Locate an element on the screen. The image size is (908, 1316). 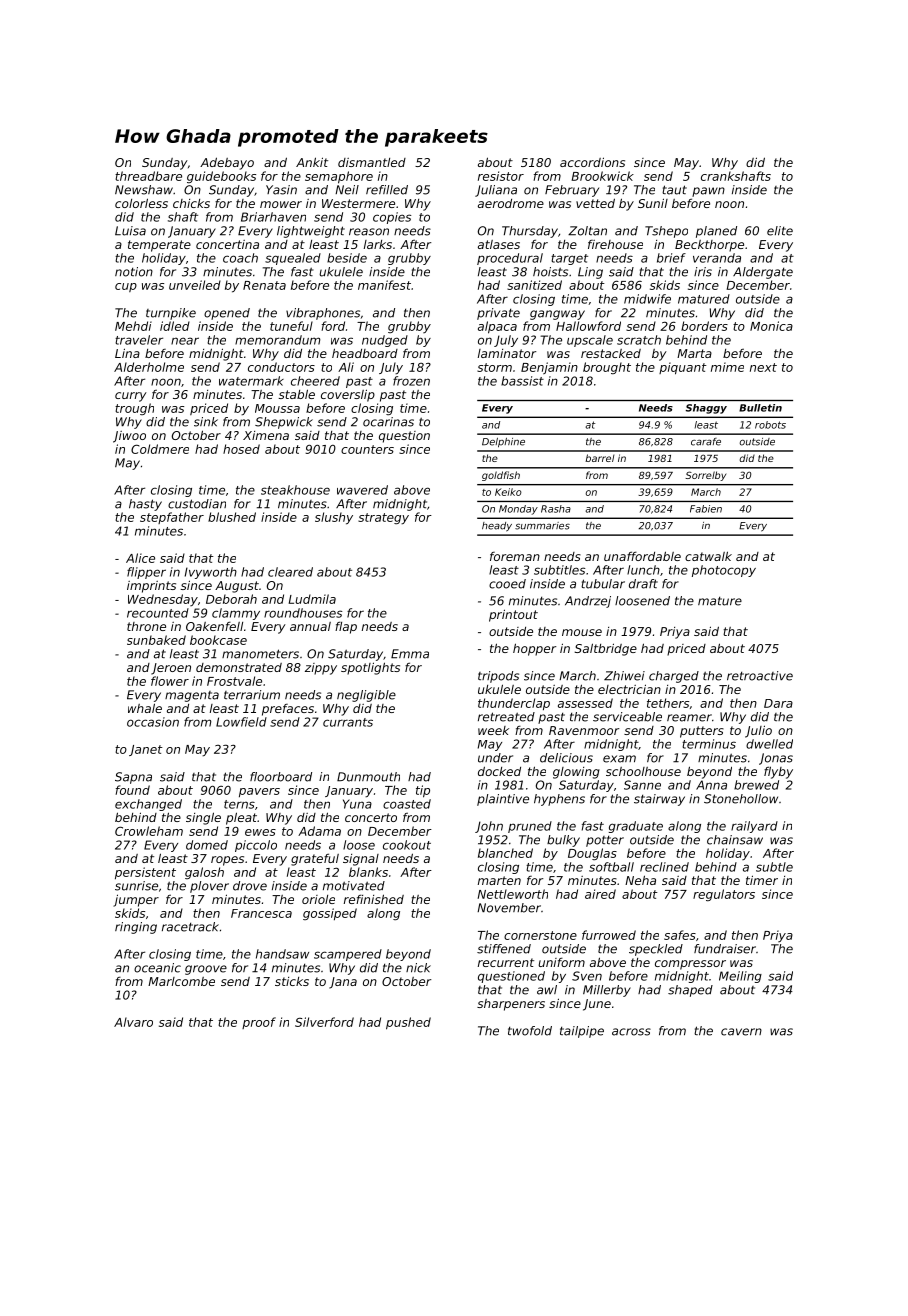
Lina is located at coordinates (127, 353).
